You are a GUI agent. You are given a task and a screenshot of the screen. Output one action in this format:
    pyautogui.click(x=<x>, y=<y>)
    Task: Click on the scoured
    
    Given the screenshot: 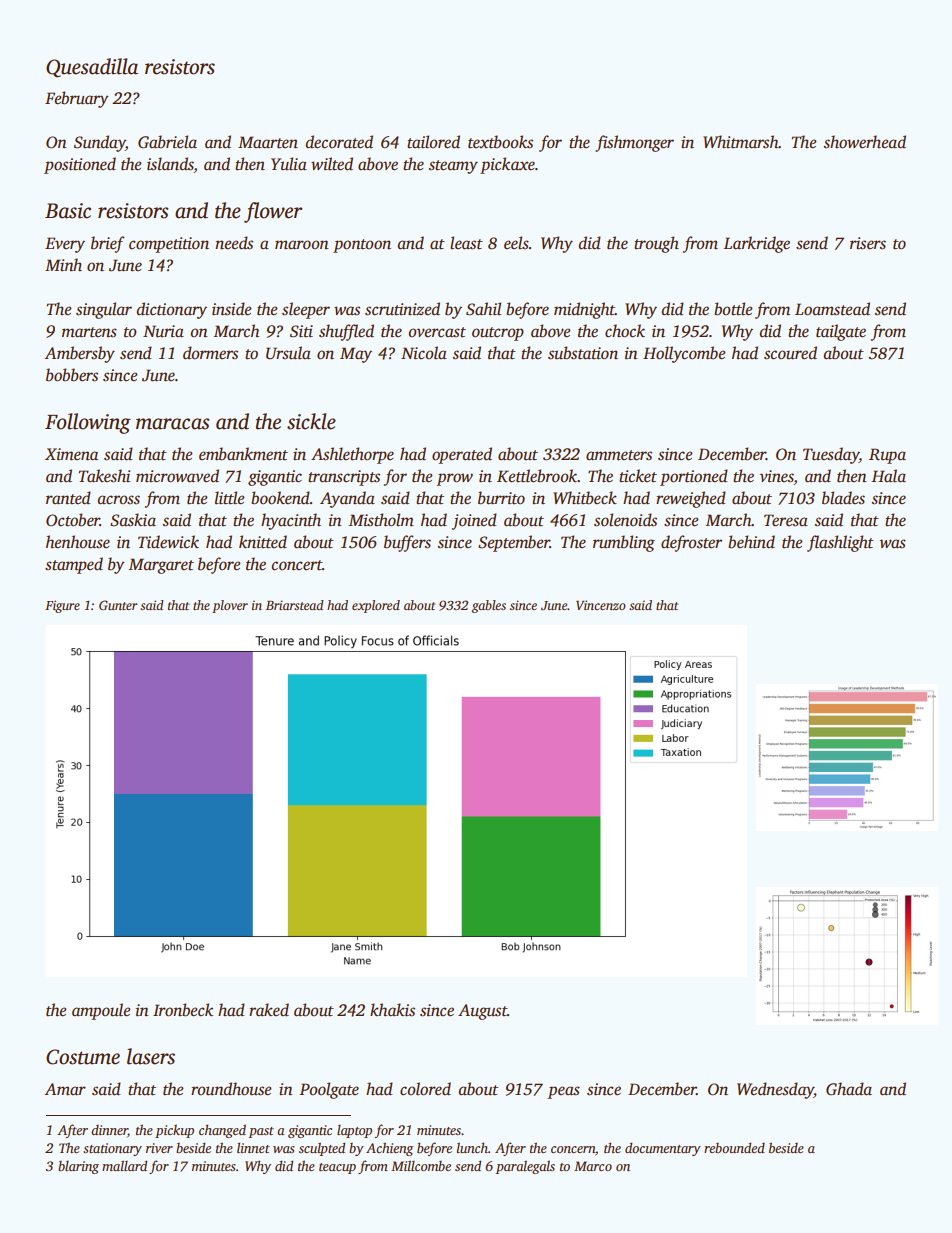 What is the action you would take?
    pyautogui.click(x=790, y=353)
